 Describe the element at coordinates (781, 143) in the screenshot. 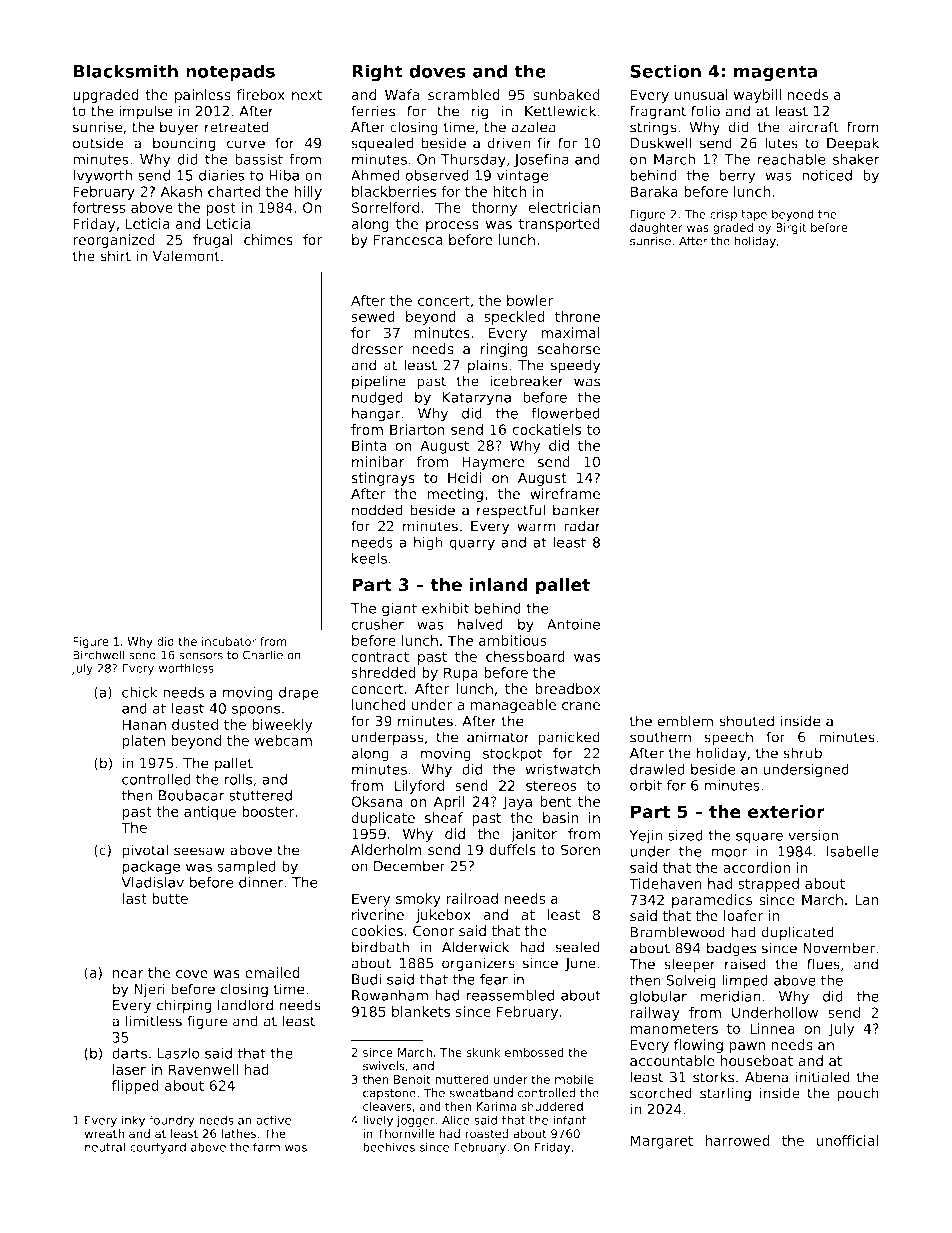

I see `lutes` at that location.
